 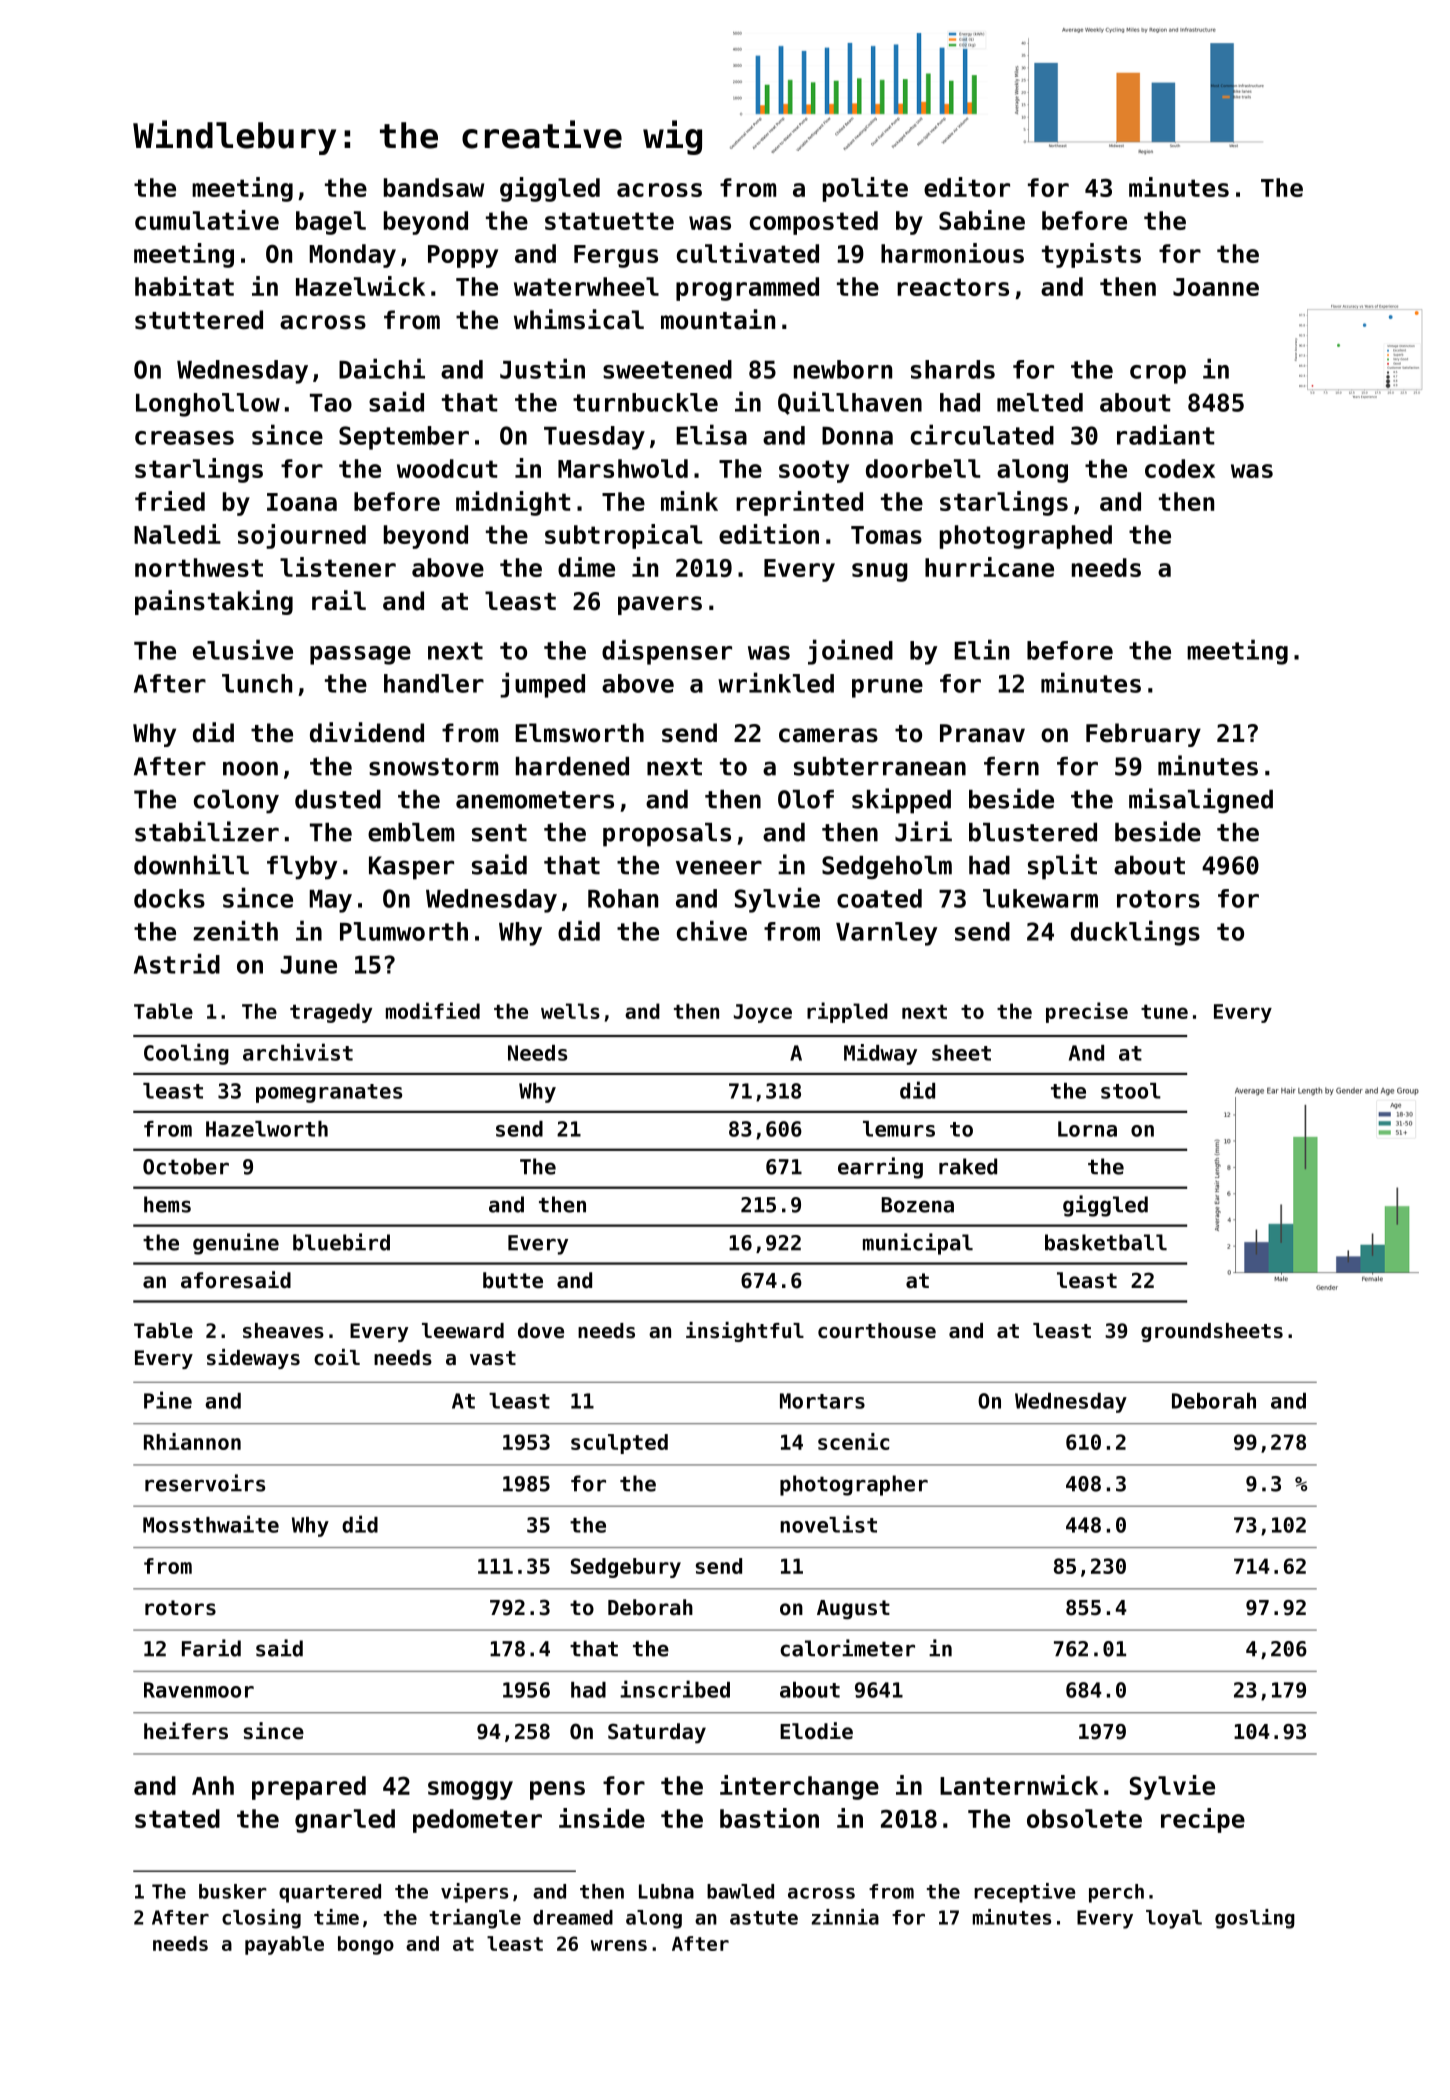 What do you see at coordinates (1203, 1820) in the image?
I see `recipe` at bounding box center [1203, 1820].
